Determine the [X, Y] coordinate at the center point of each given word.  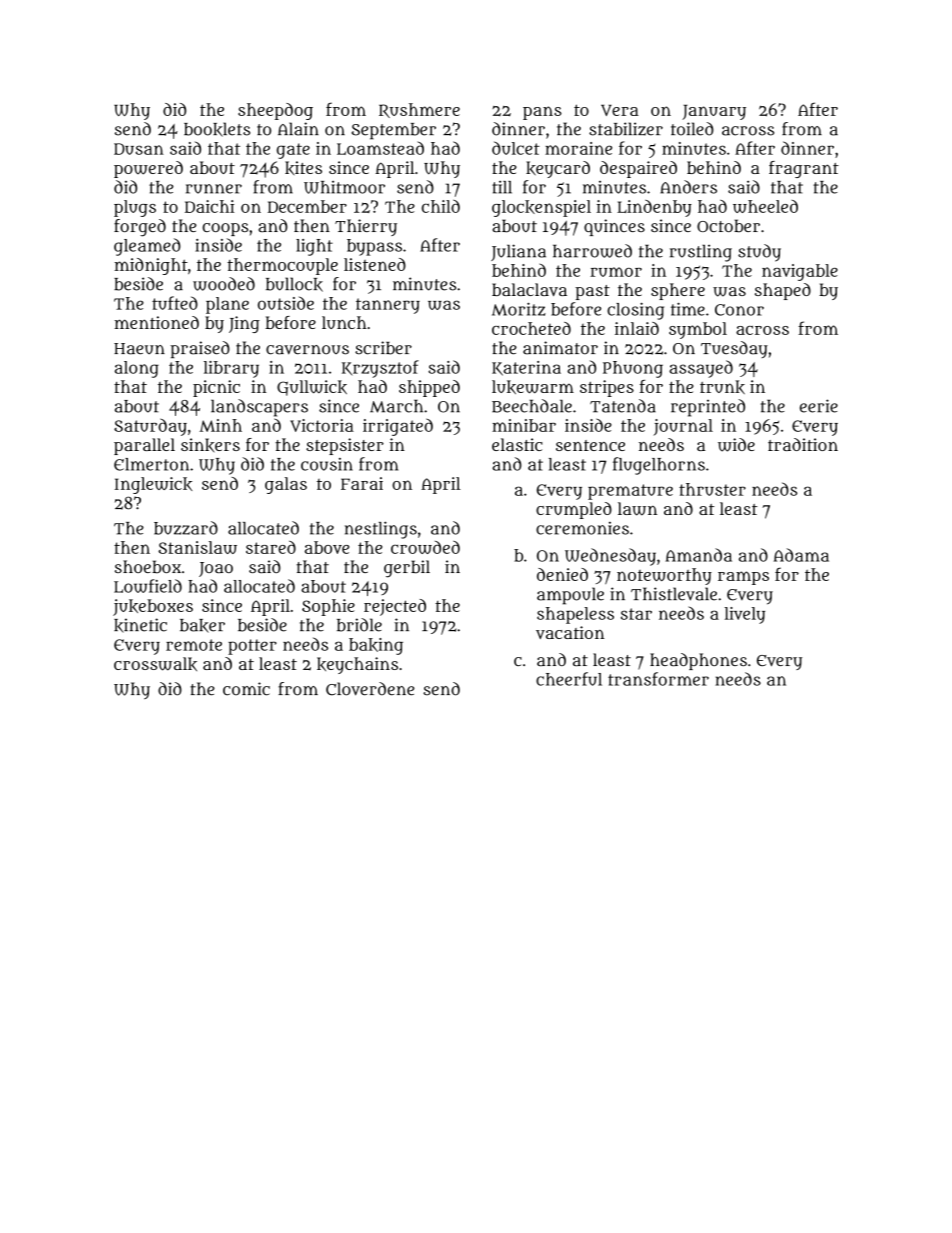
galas [286, 485]
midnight [151, 266]
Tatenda [623, 406]
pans [542, 113]
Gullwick [312, 388]
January [714, 112]
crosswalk [155, 664]
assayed [701, 369]
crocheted [531, 328]
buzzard [186, 528]
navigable [800, 272]
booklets [217, 129]
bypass [374, 247]
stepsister [345, 446]
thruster [712, 489]
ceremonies [582, 528]
